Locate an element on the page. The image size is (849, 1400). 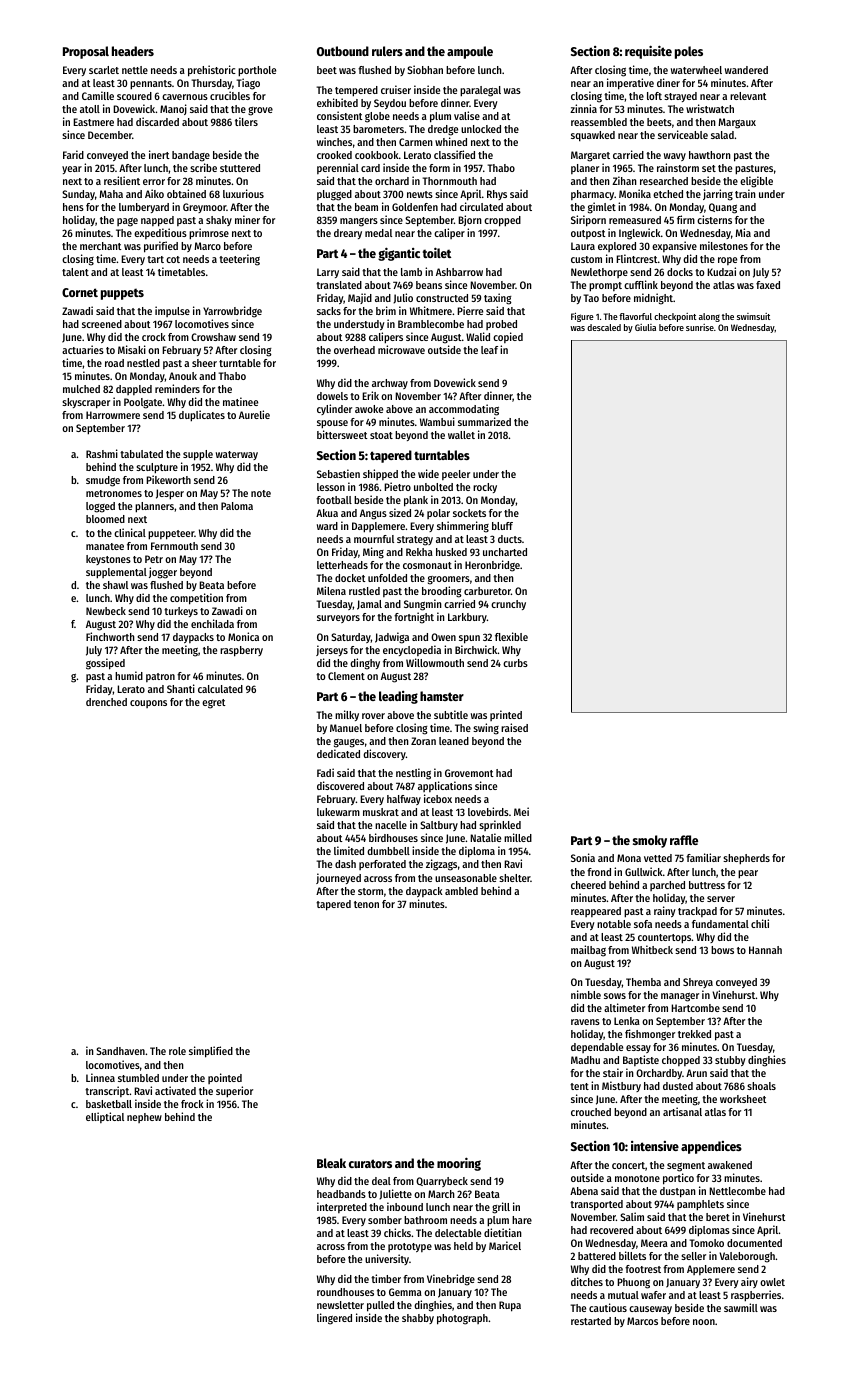
discovered is located at coordinates (340, 785).
